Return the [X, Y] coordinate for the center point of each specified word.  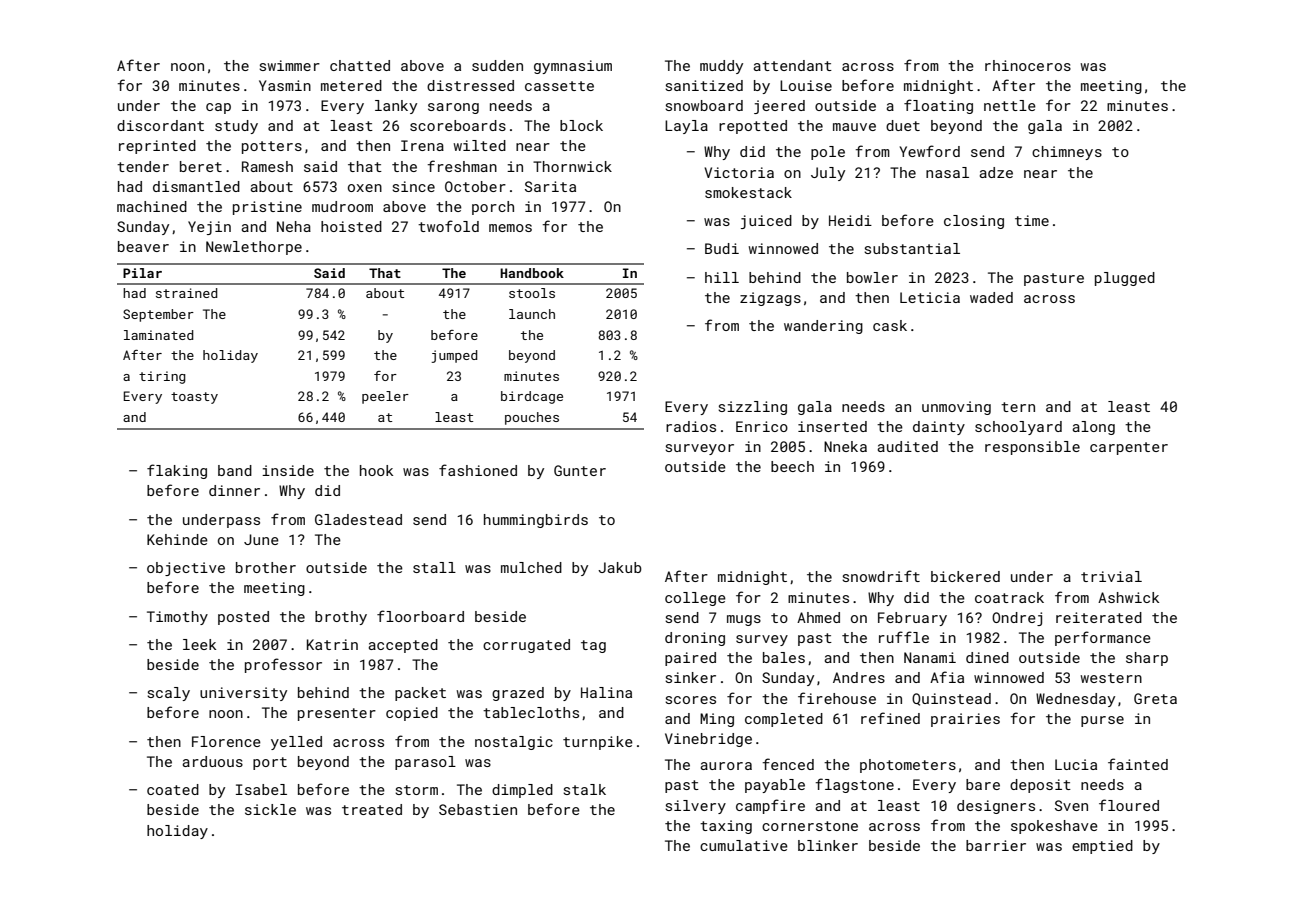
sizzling [752, 408]
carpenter [1129, 448]
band [235, 470]
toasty [194, 398]
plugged [1125, 279]
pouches [532, 418]
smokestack [748, 192]
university [243, 694]
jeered [779, 107]
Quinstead [951, 699]
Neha [294, 226]
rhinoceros [1028, 65]
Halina [606, 692]
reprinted [157, 147]
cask [890, 325]
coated [173, 789]
